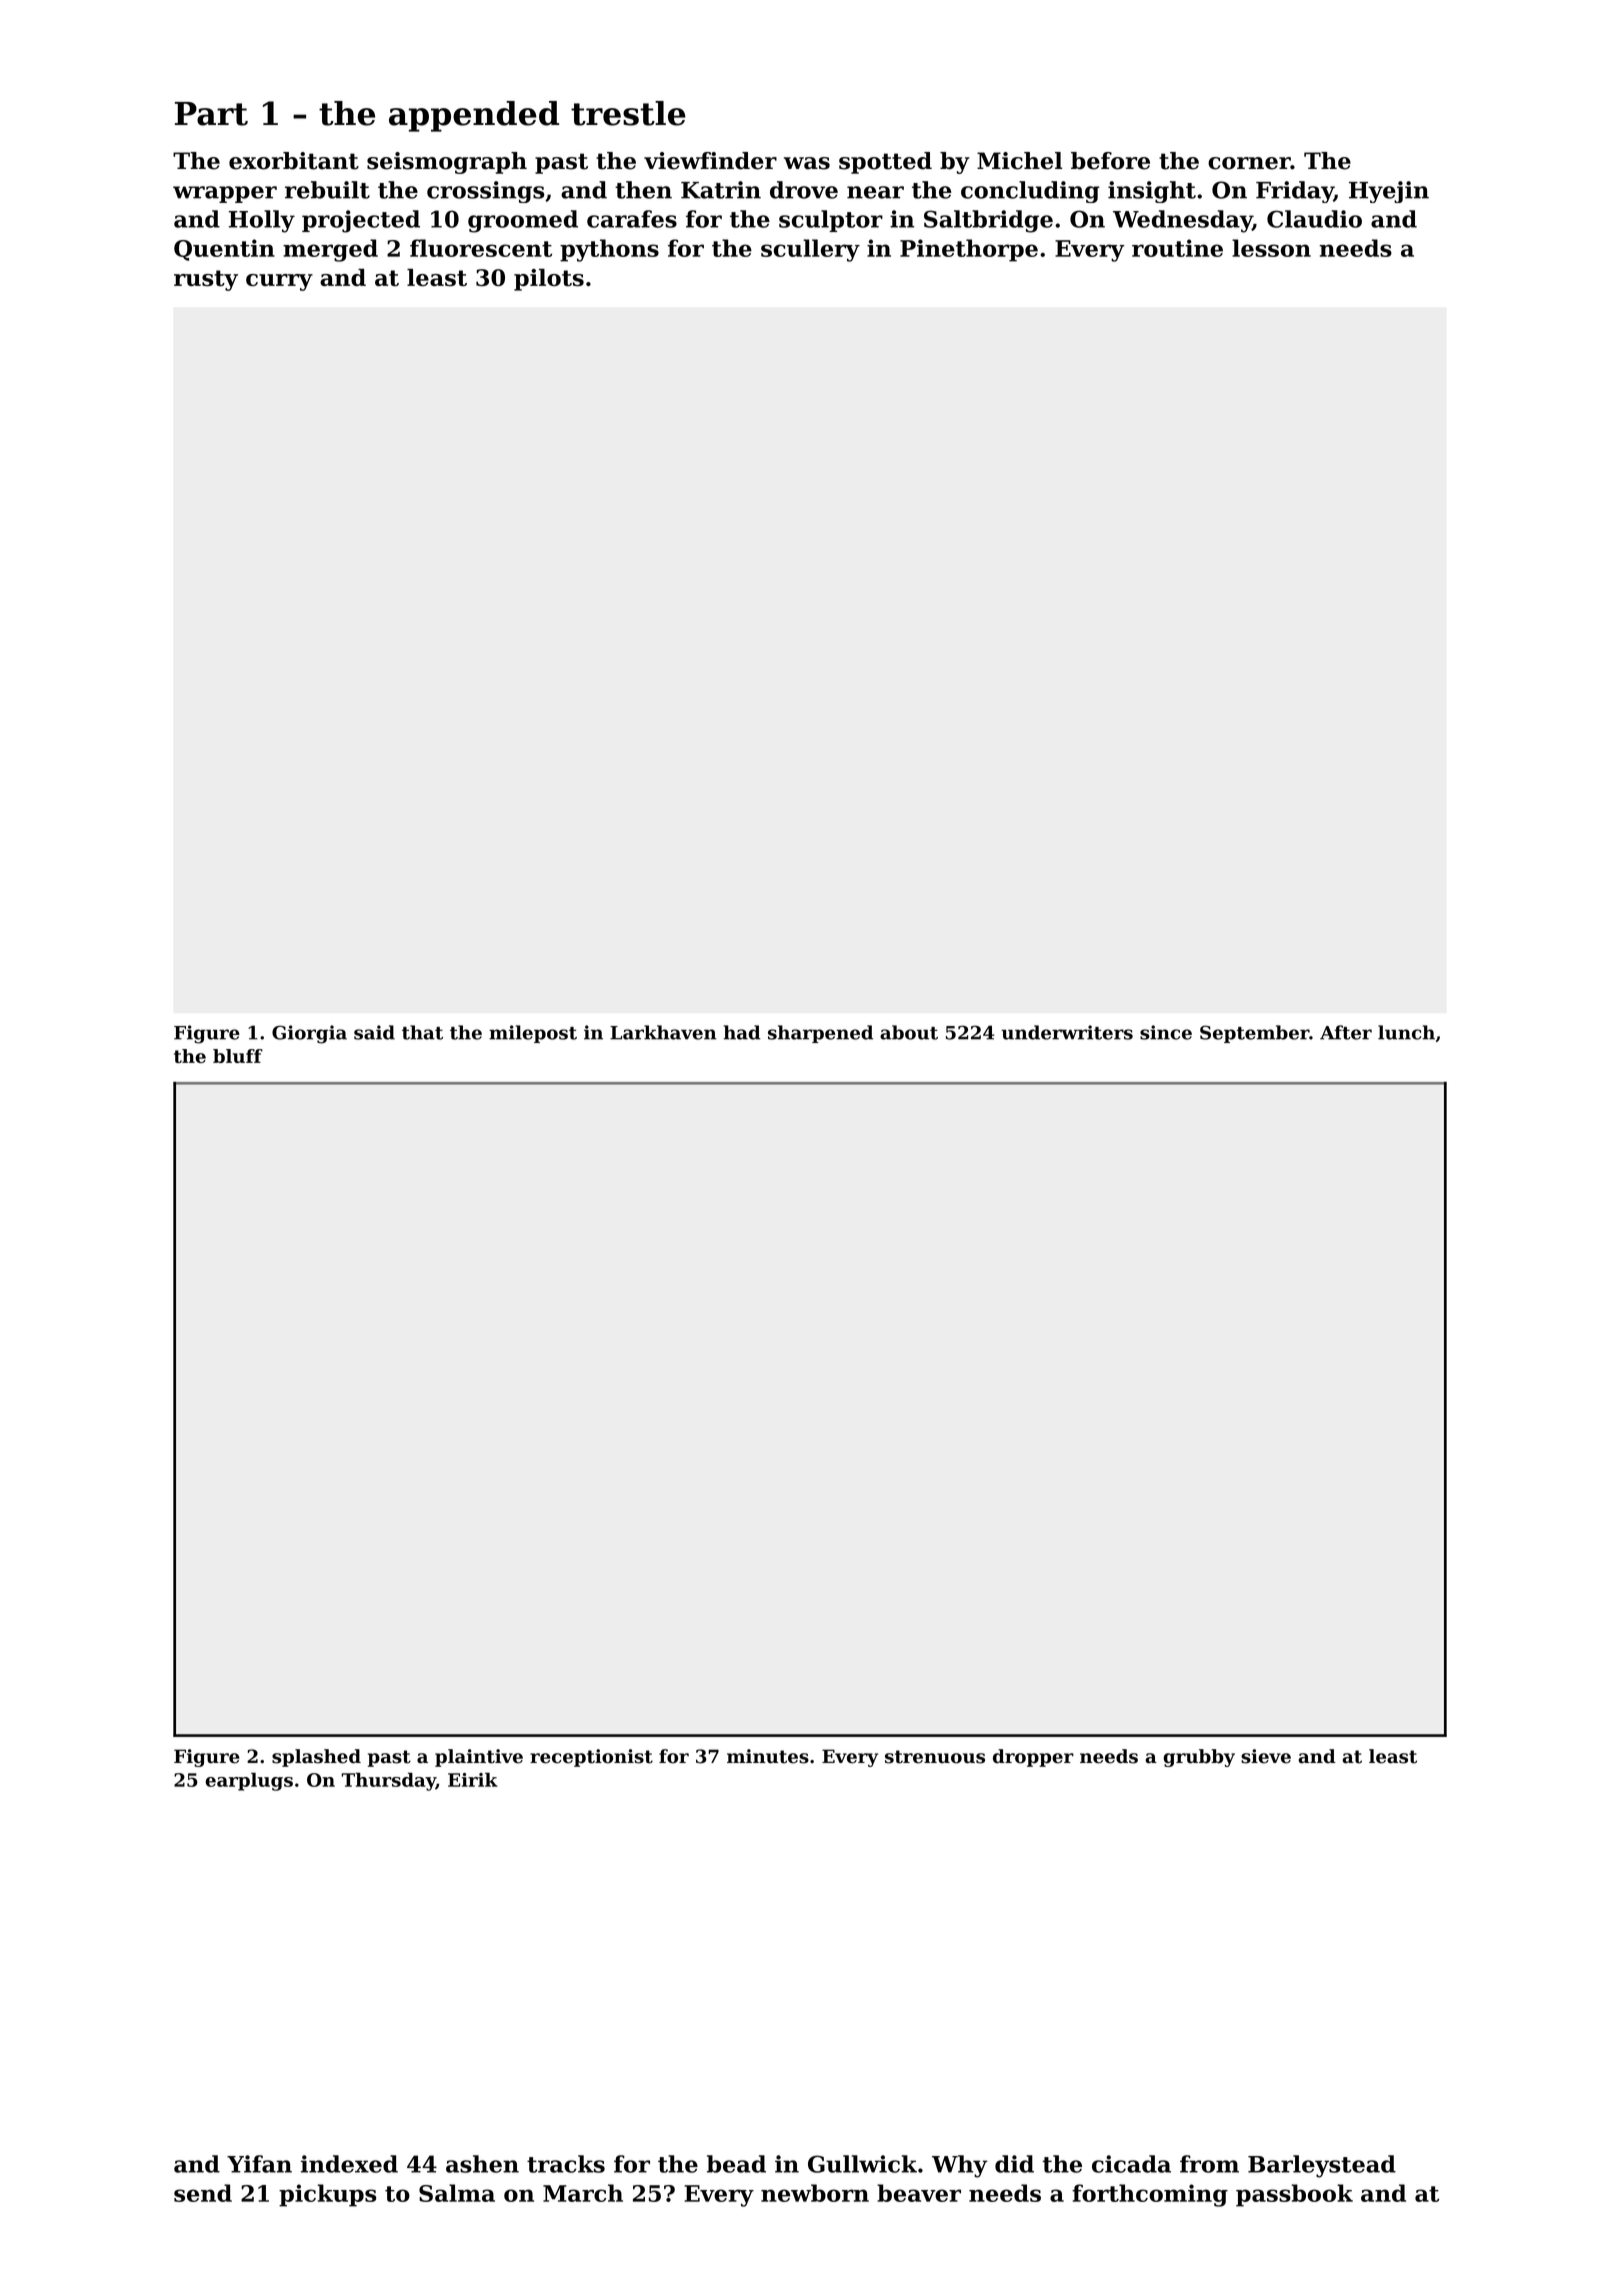 The height and width of the screenshot is (2292, 1620). I want to click on Yifan, so click(259, 2164).
